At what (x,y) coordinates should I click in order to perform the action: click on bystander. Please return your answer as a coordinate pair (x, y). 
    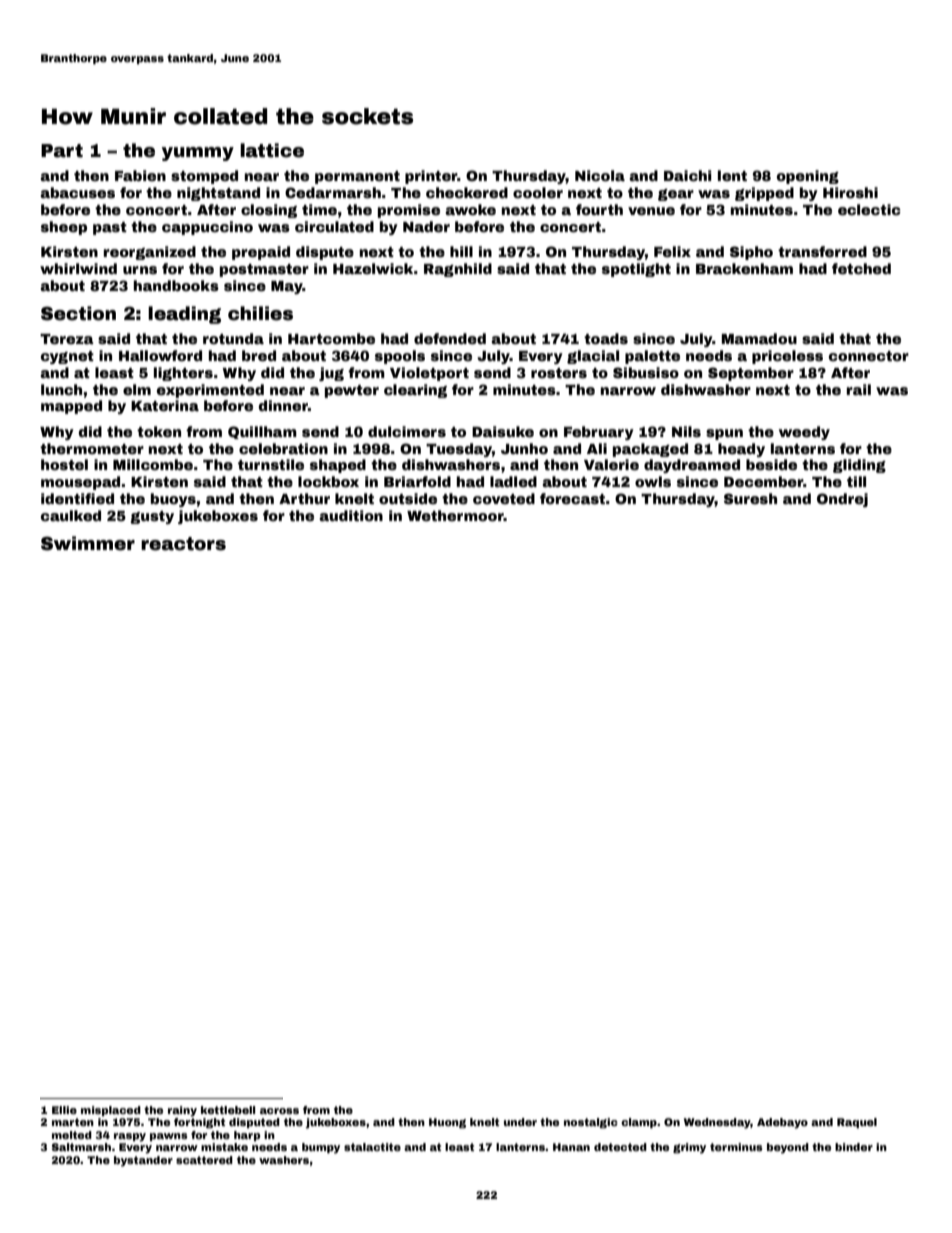
    Looking at the image, I should click on (143, 1161).
